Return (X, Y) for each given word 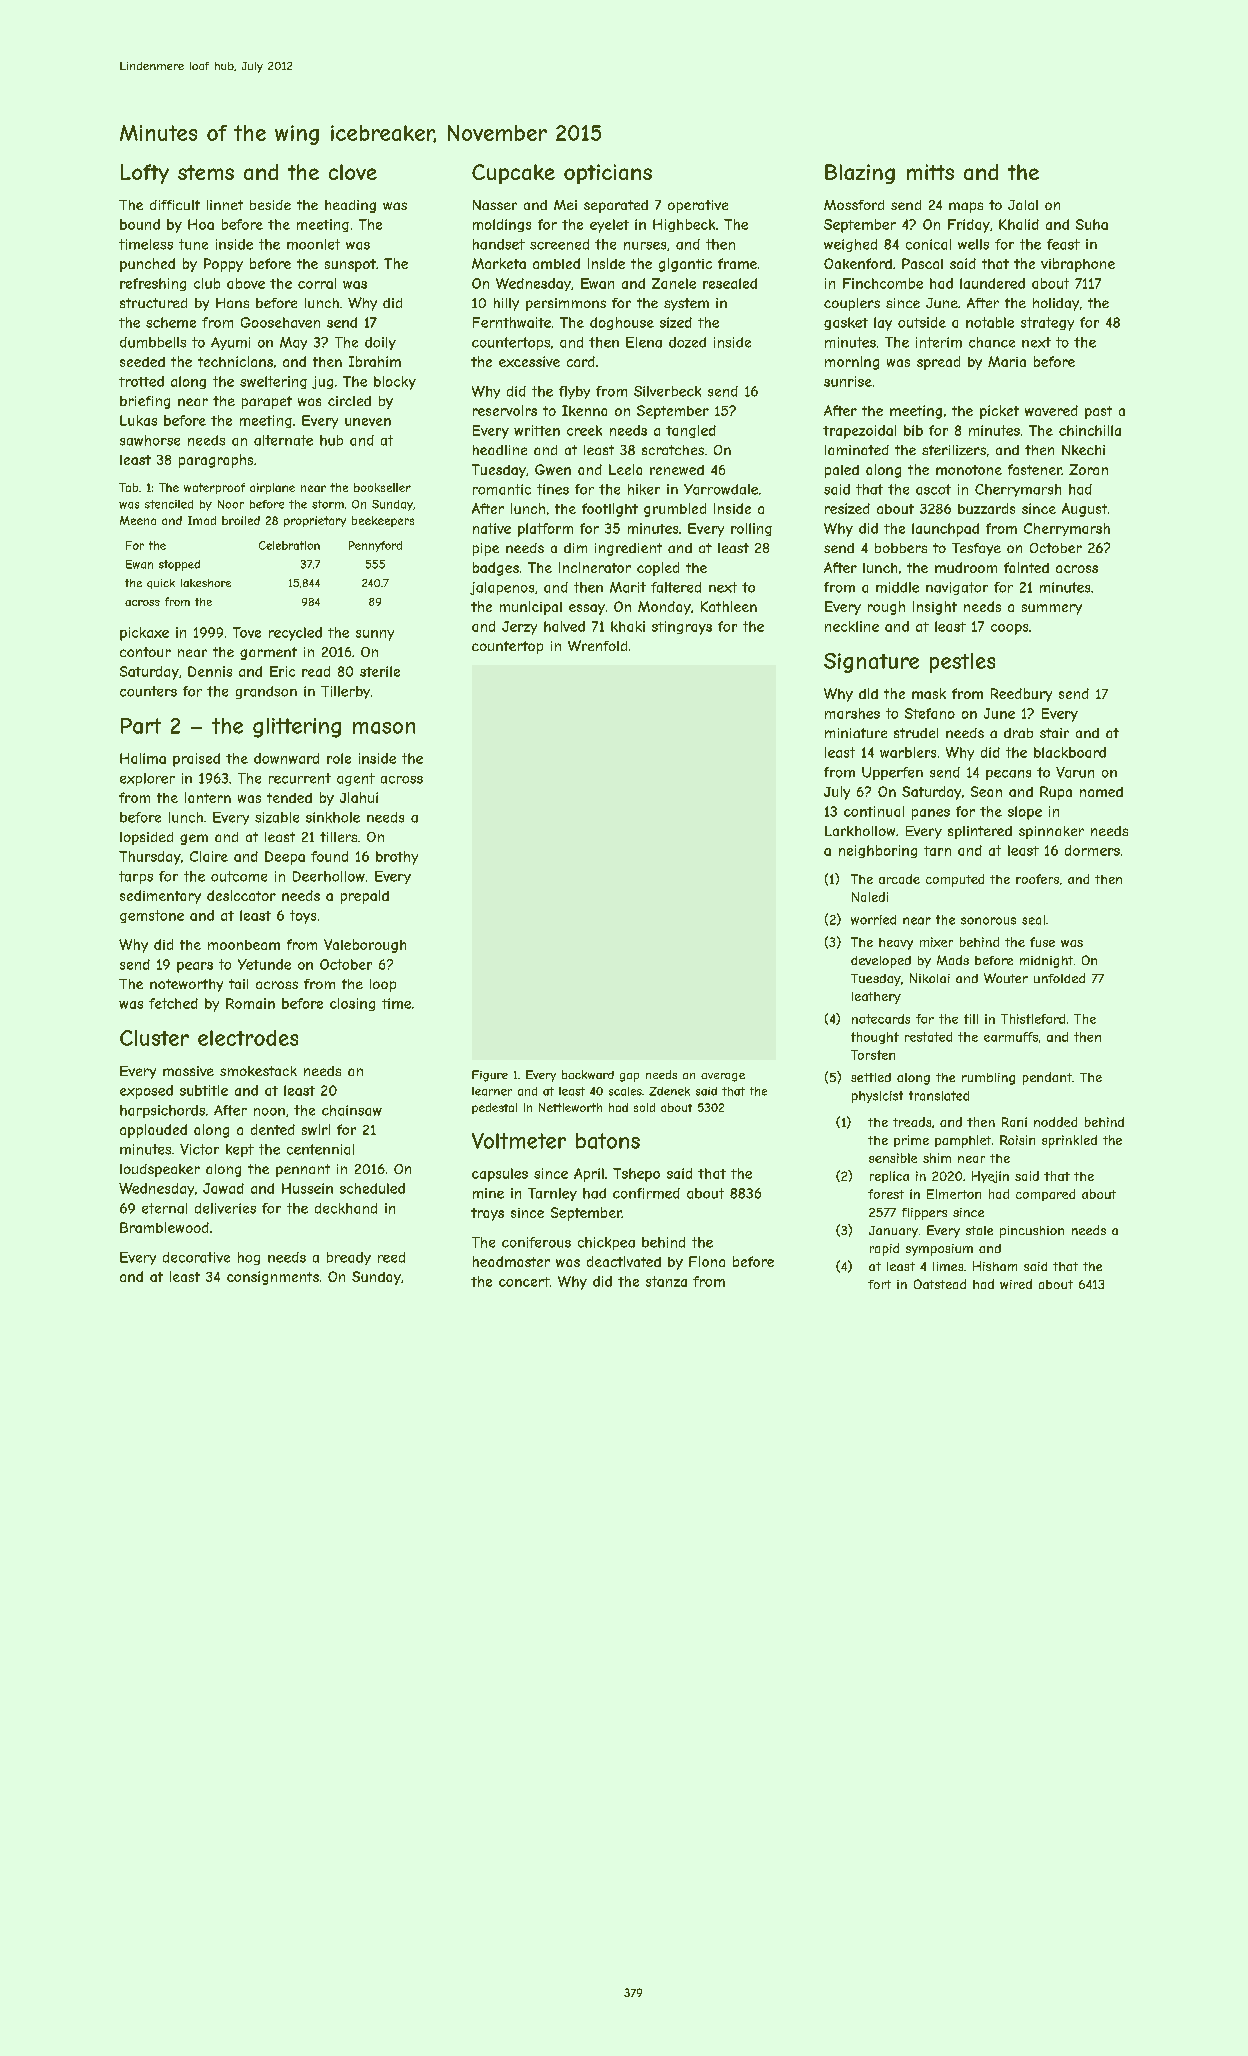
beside (270, 205)
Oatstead (940, 1284)
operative (698, 206)
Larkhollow (860, 831)
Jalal (1023, 205)
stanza (666, 1281)
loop (383, 985)
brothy (397, 858)
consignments (273, 1278)
